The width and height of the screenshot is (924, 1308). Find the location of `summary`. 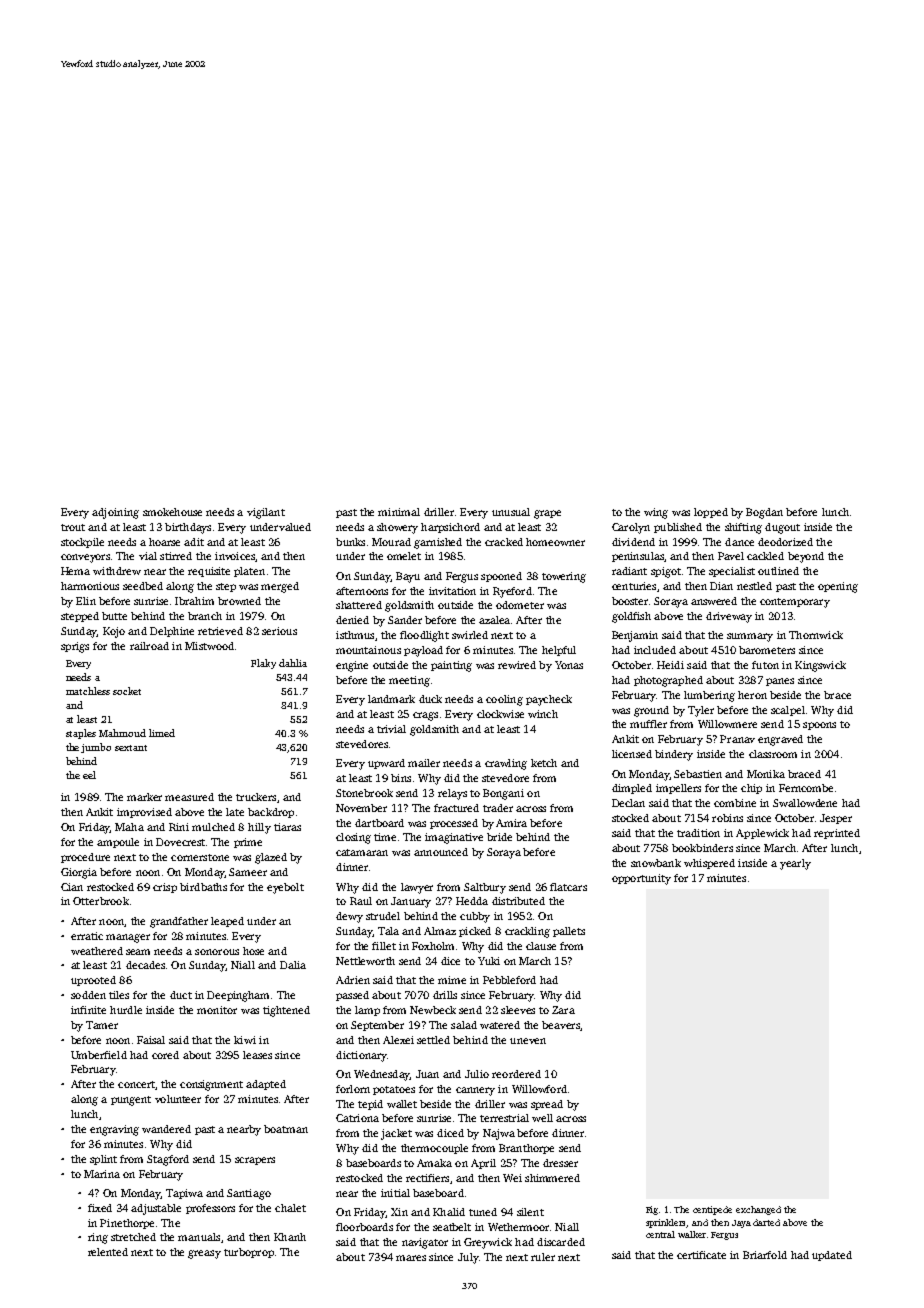

summary is located at coordinates (750, 637).
